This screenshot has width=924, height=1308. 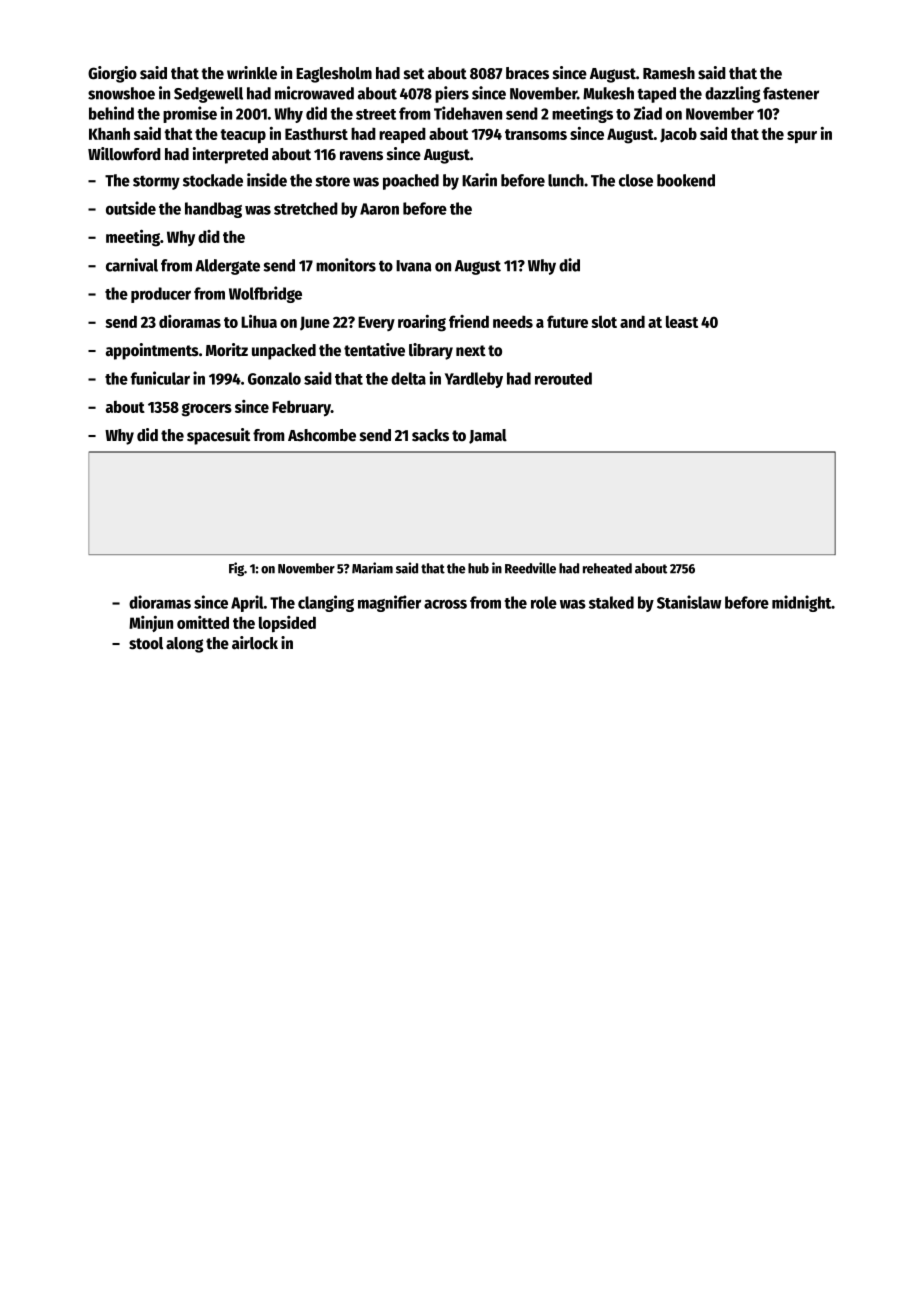 I want to click on Minjun, so click(x=151, y=624).
